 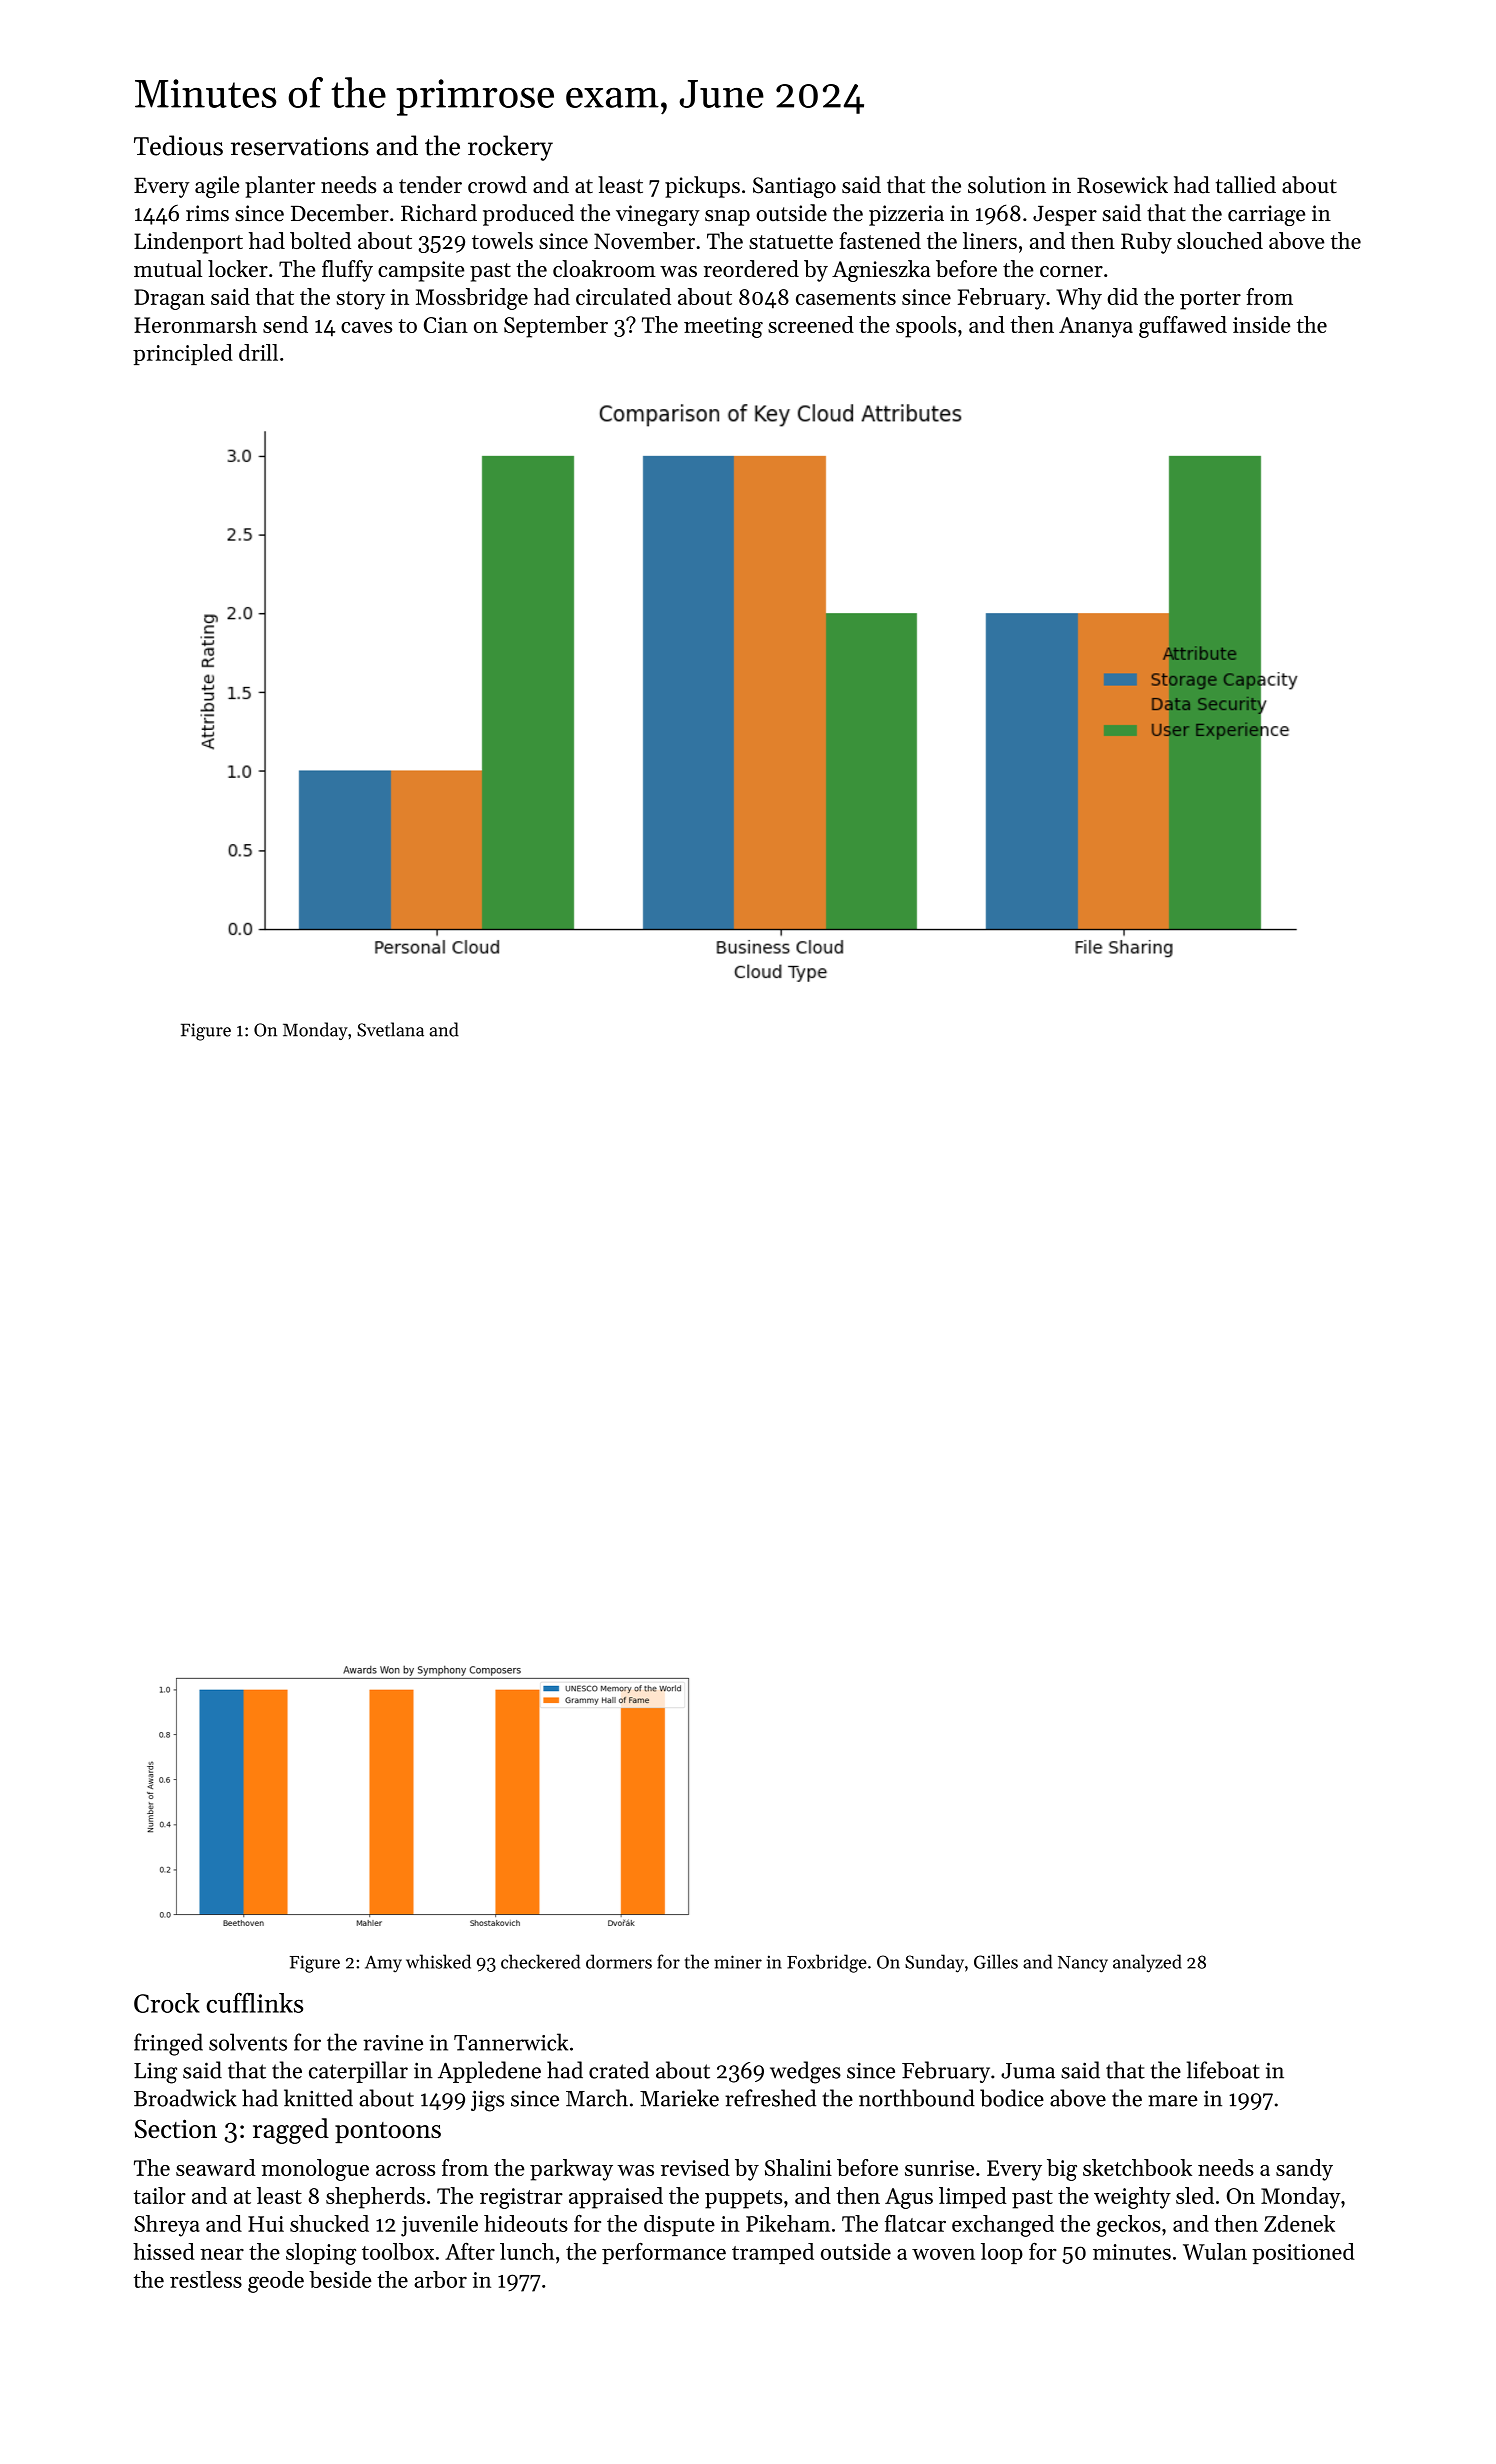 I want to click on reservations, so click(x=300, y=146).
